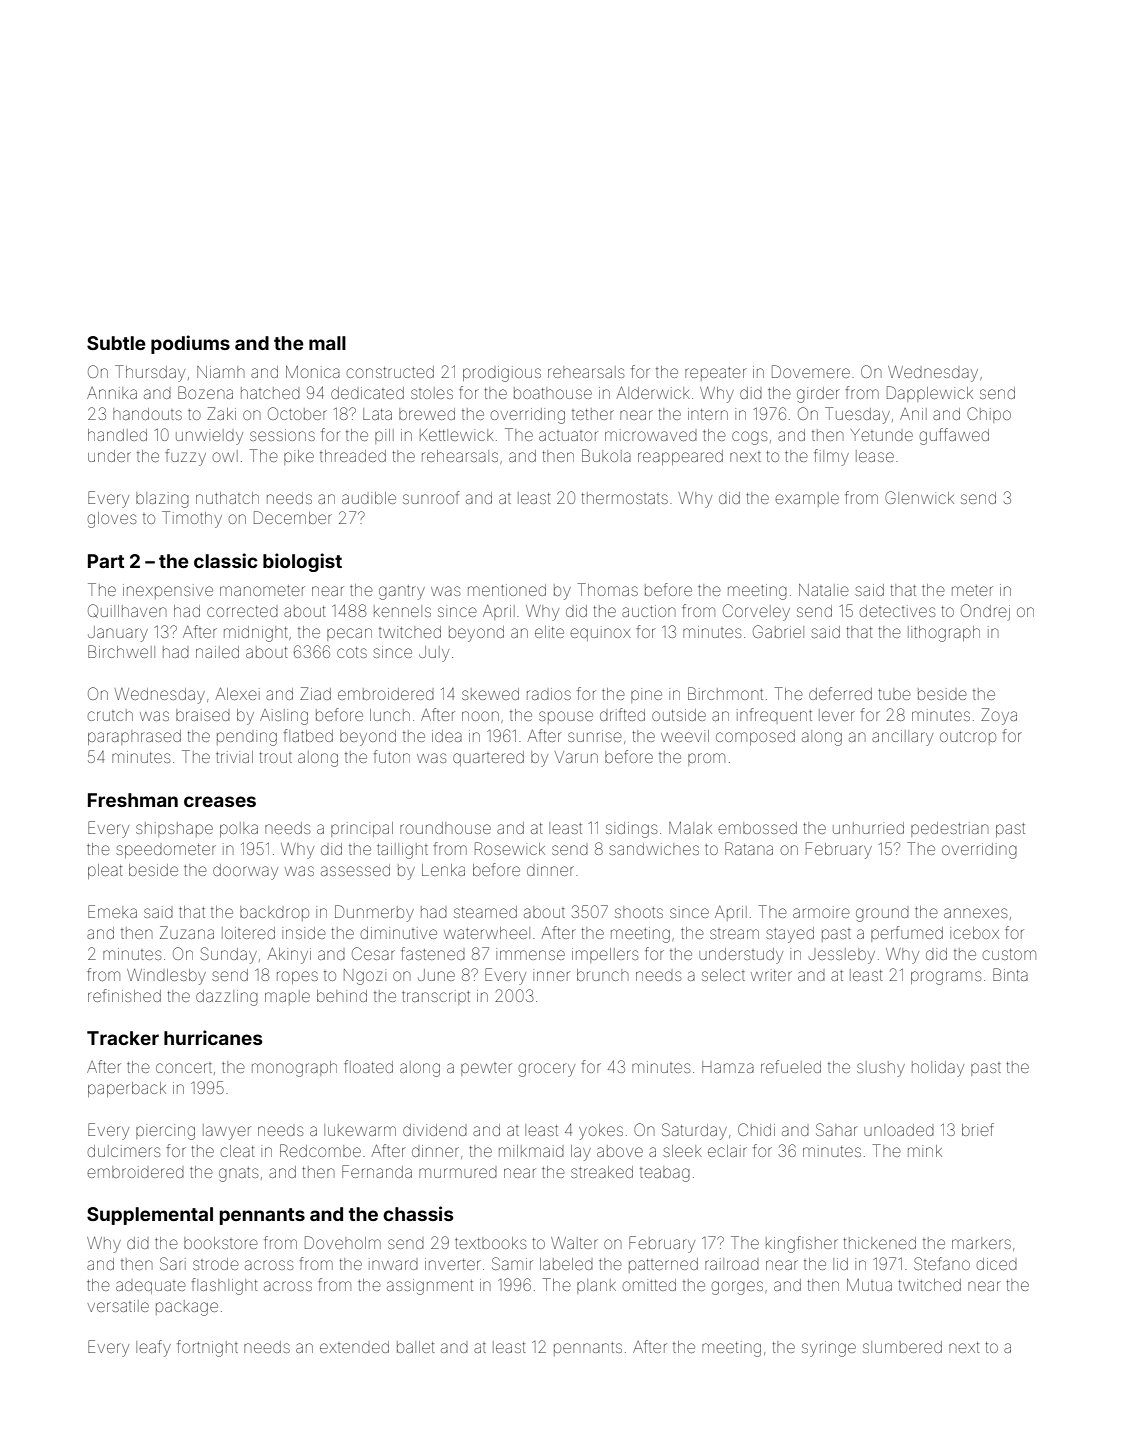 The height and width of the screenshot is (1456, 1125). I want to click on lever, so click(837, 715).
